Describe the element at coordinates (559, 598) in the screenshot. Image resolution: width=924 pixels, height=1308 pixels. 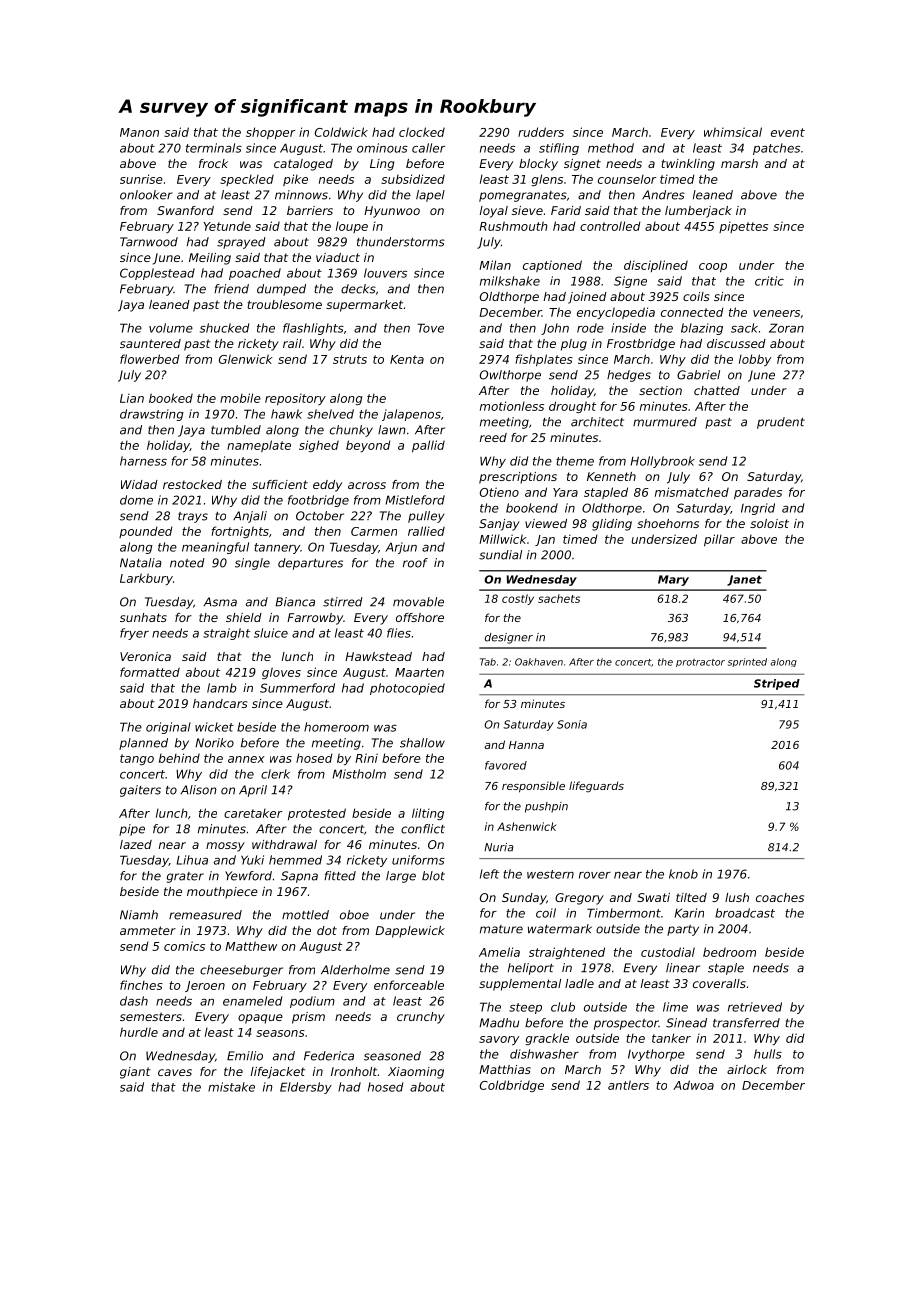
I see `sachets` at that location.
